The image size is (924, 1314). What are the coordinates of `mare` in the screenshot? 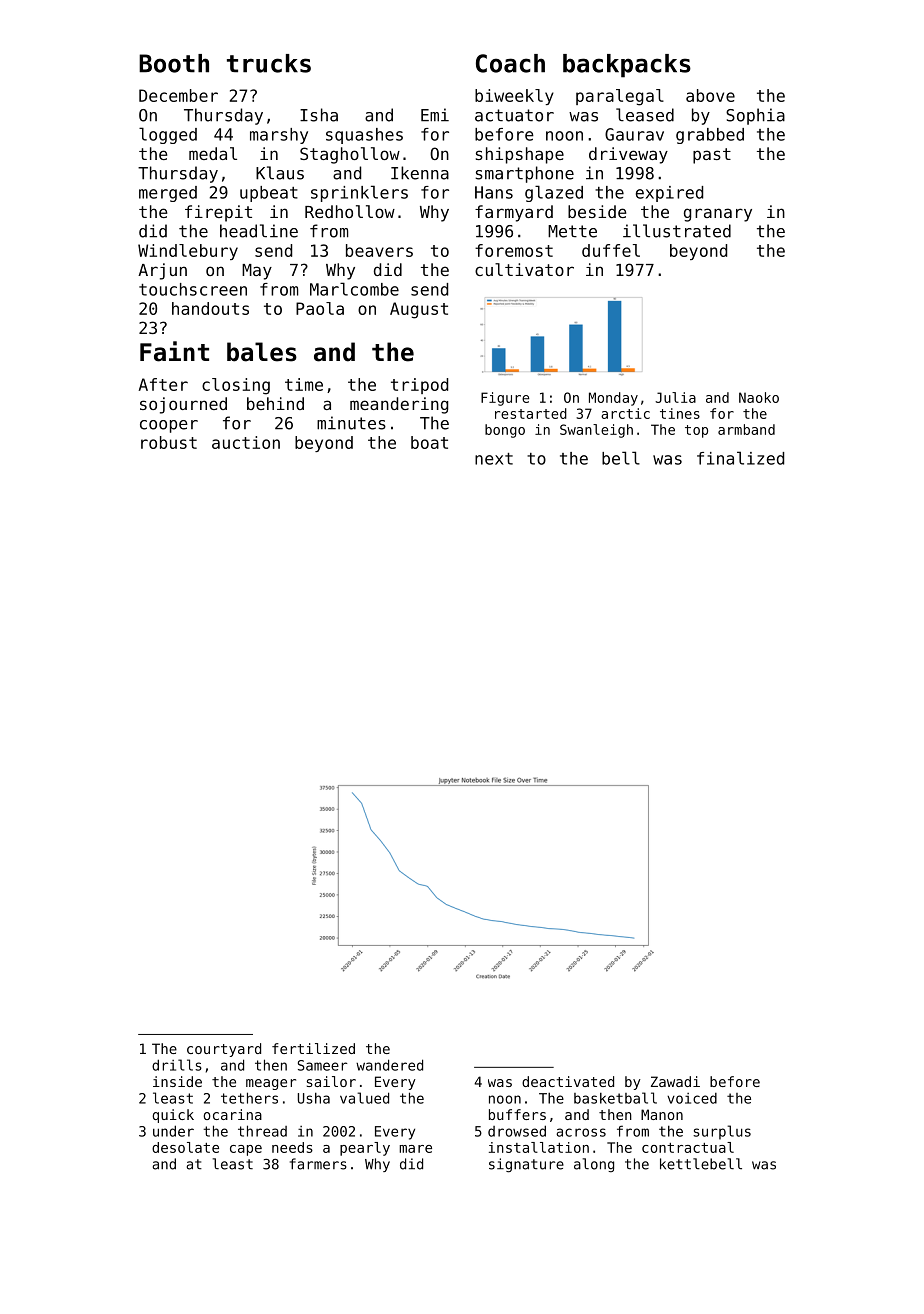 It's located at (415, 1149).
